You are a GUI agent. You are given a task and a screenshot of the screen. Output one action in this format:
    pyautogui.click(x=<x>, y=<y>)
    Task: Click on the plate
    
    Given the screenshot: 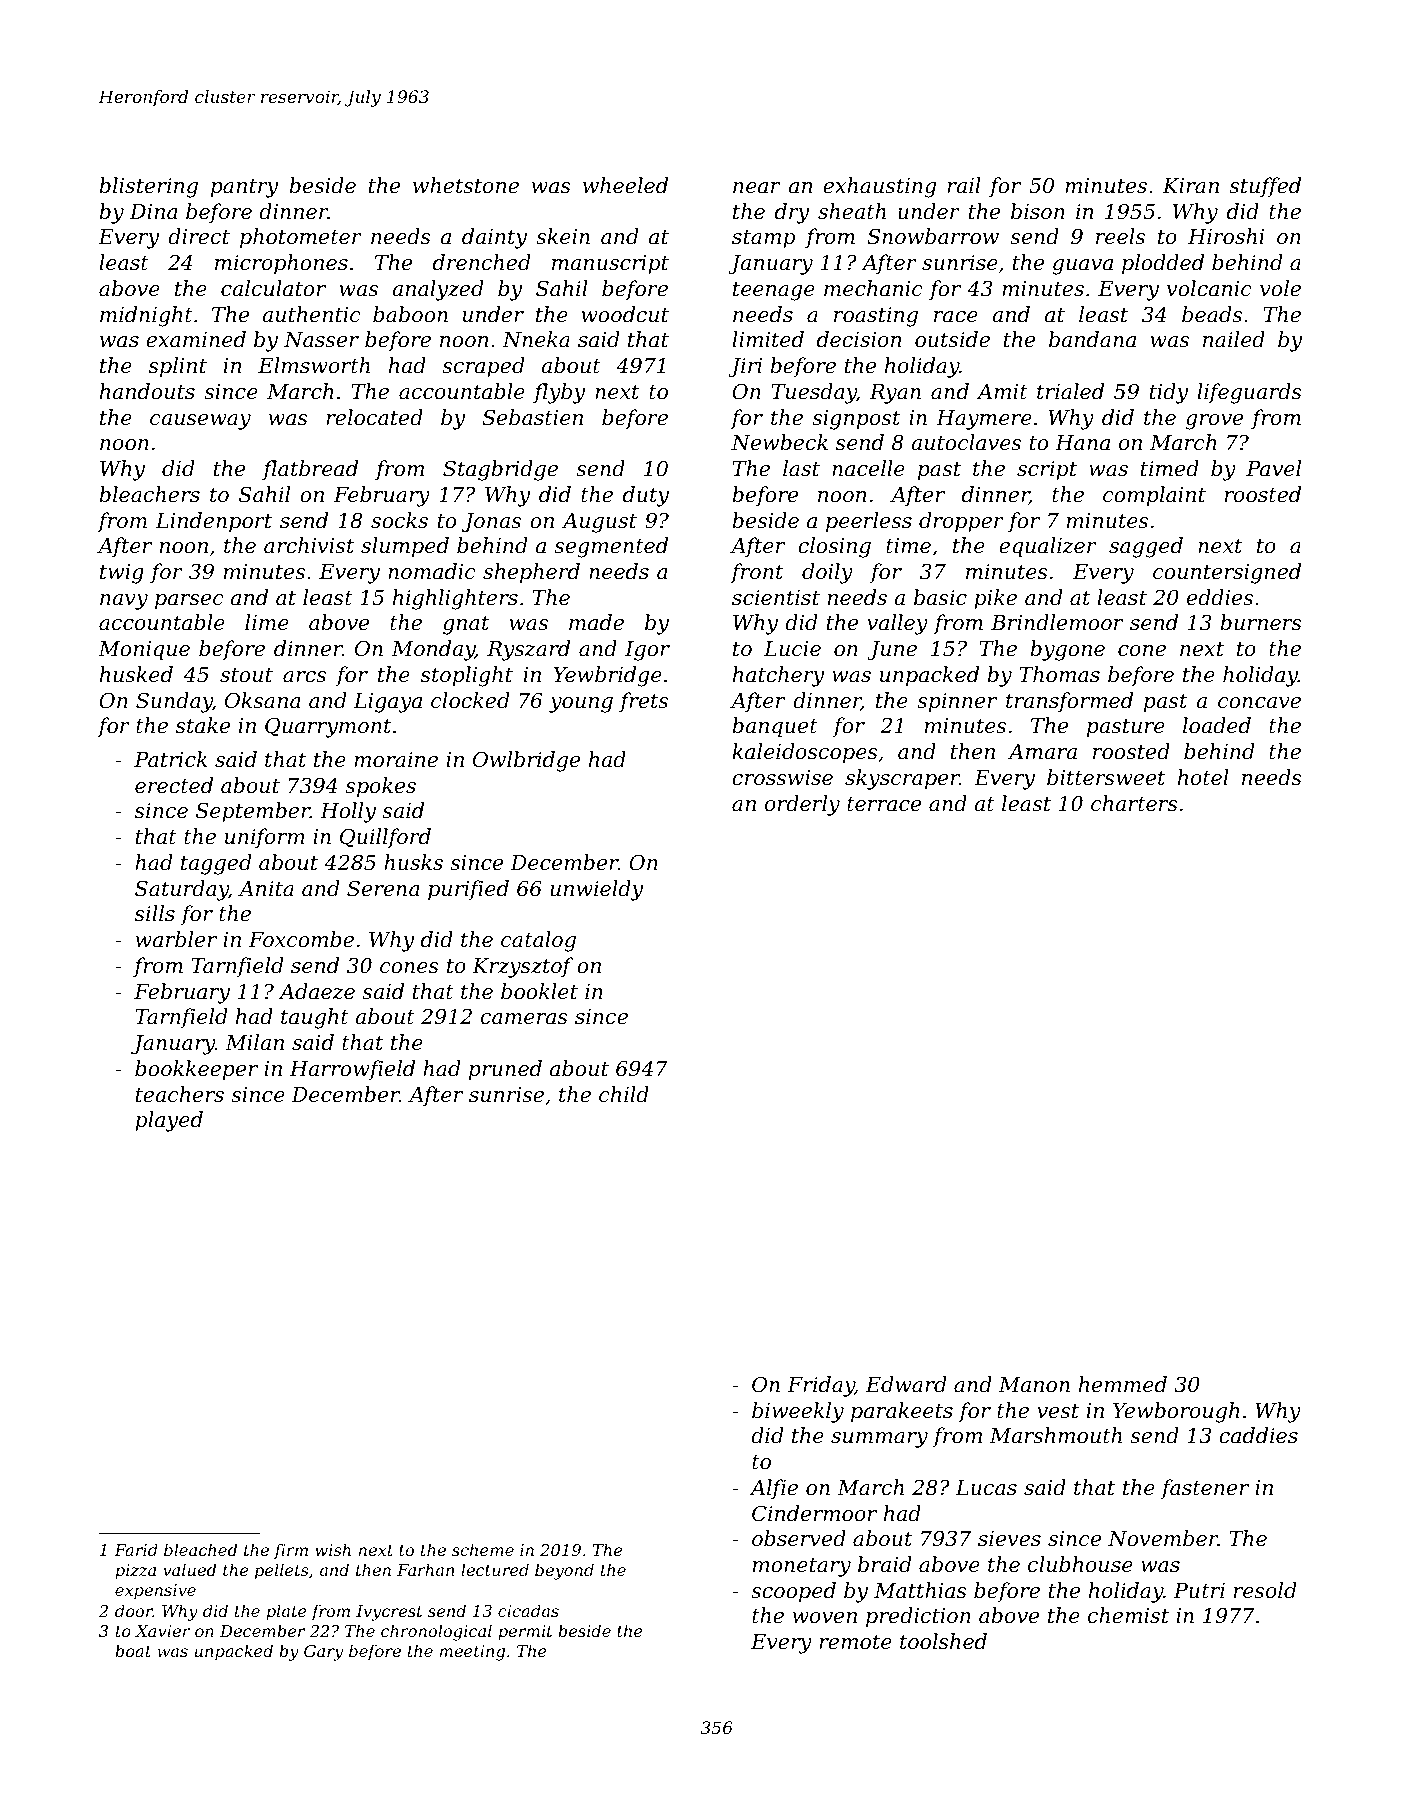 What is the action you would take?
    pyautogui.click(x=286, y=1612)
